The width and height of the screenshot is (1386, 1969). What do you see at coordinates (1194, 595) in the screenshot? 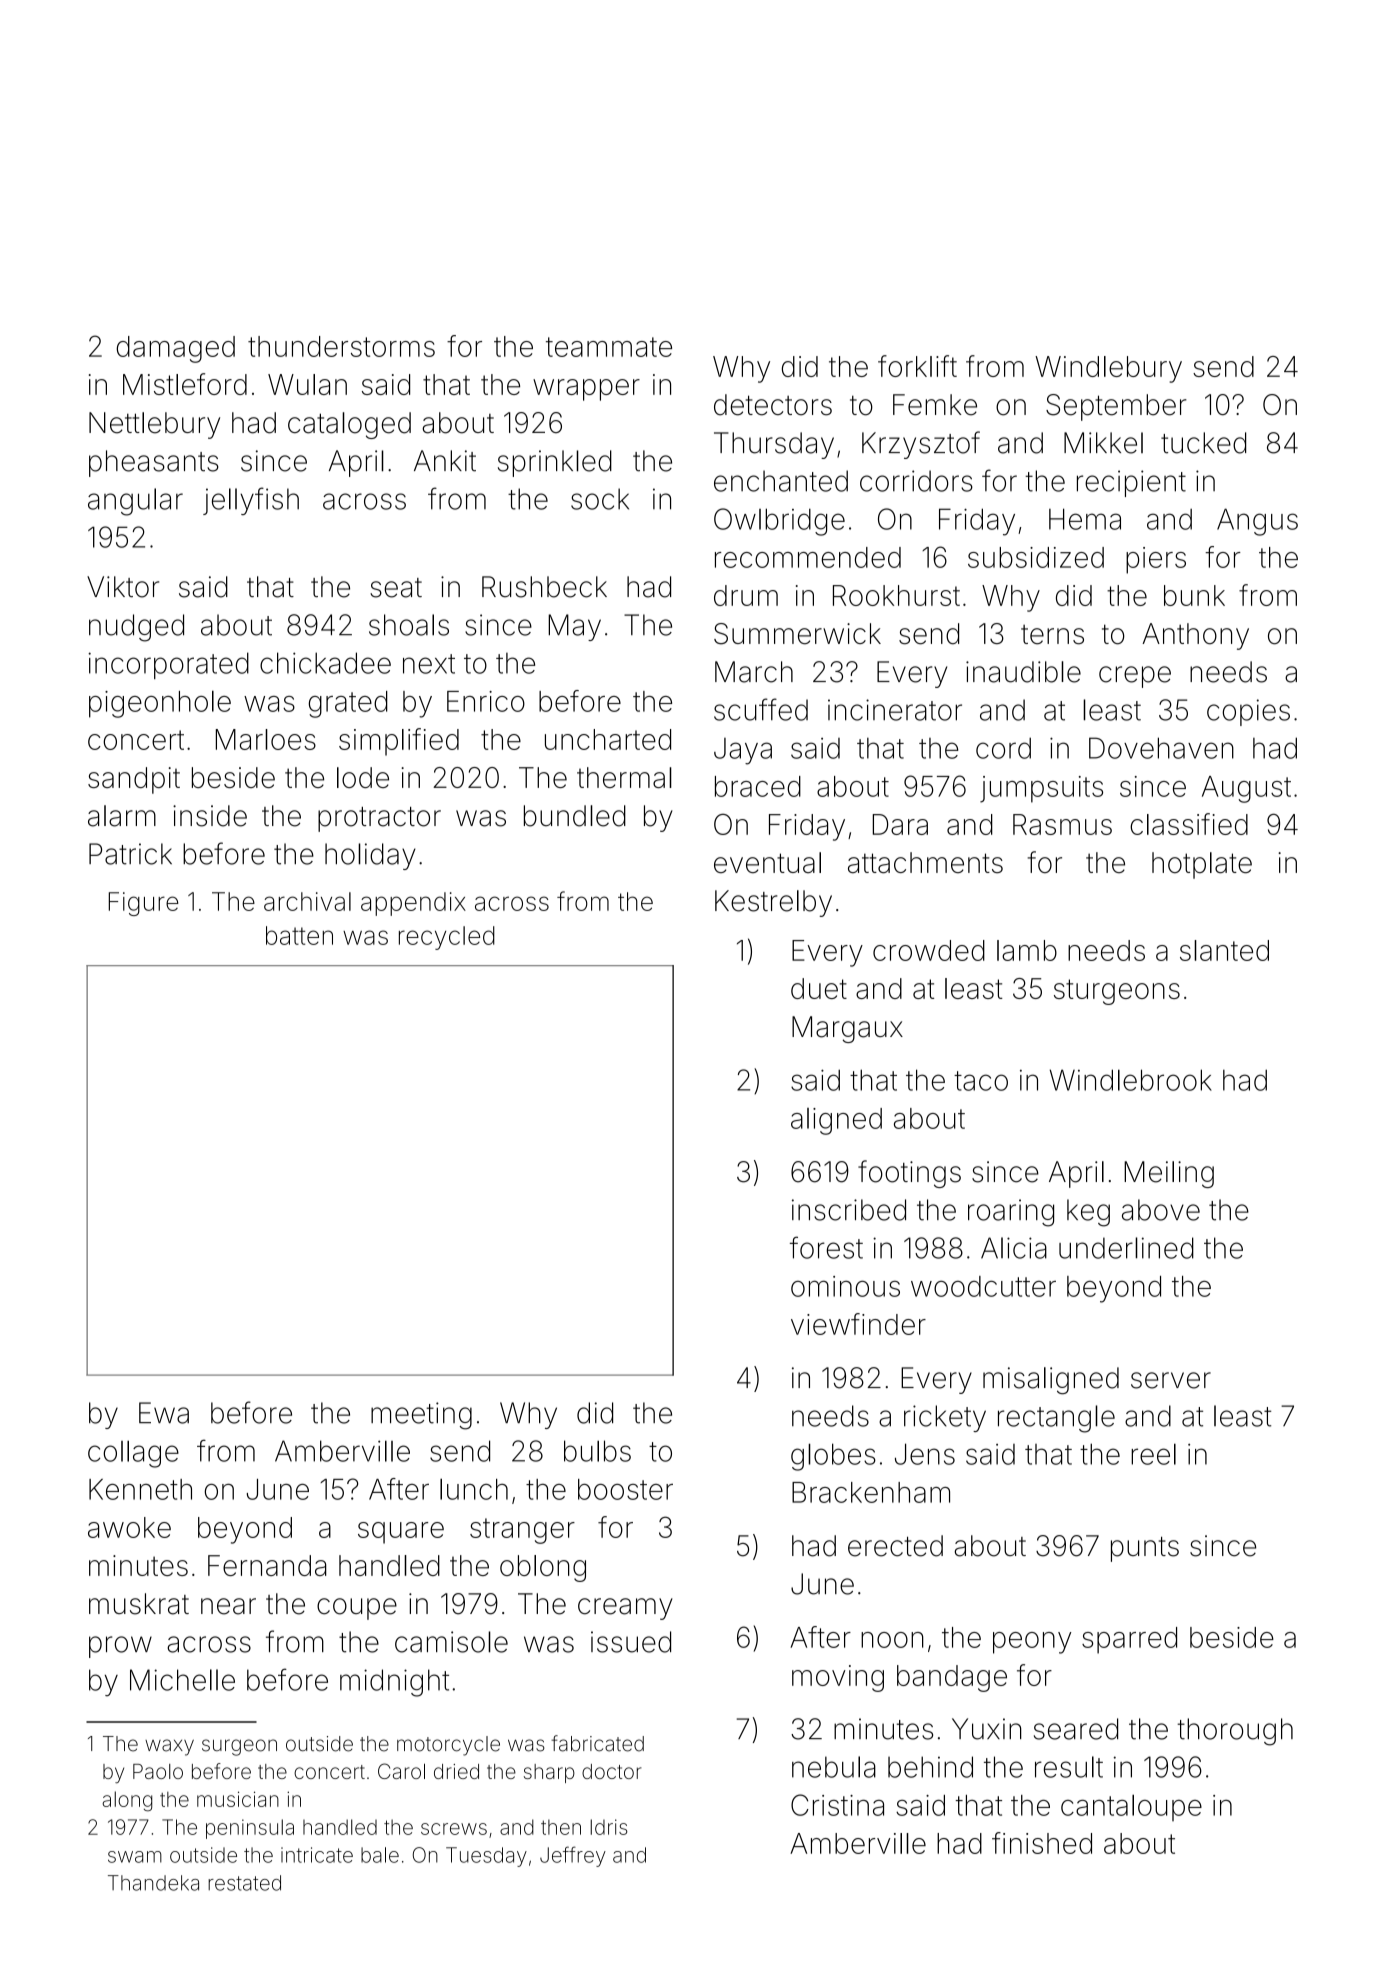
I see `bunk` at bounding box center [1194, 595].
